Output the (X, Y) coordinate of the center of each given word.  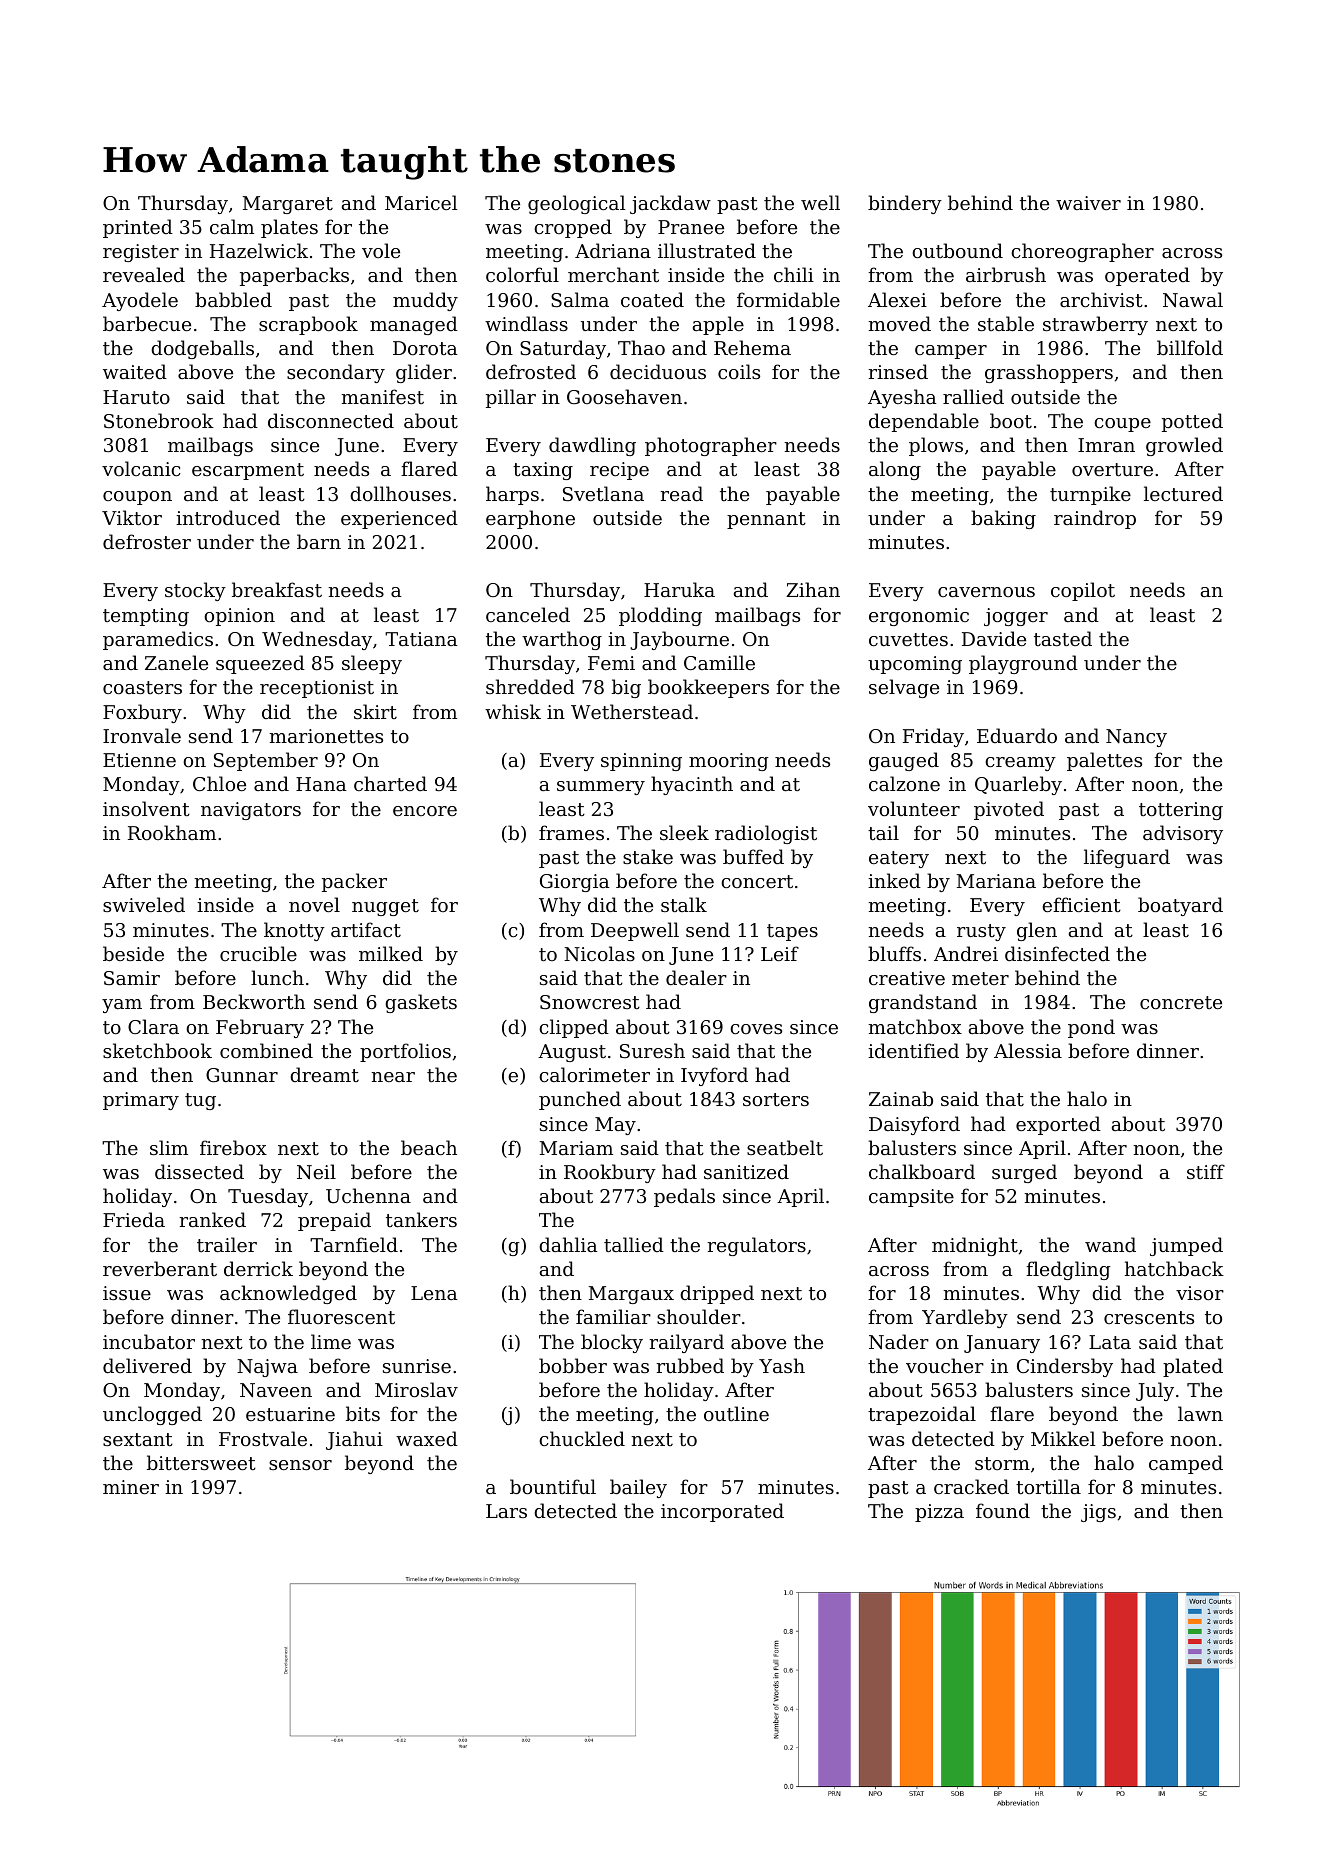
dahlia (568, 1244)
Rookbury (610, 1173)
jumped (1186, 1246)
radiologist (766, 834)
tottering (1181, 811)
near (393, 1077)
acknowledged (288, 1294)
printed (138, 228)
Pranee (691, 227)
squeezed (260, 664)
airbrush (1006, 274)
